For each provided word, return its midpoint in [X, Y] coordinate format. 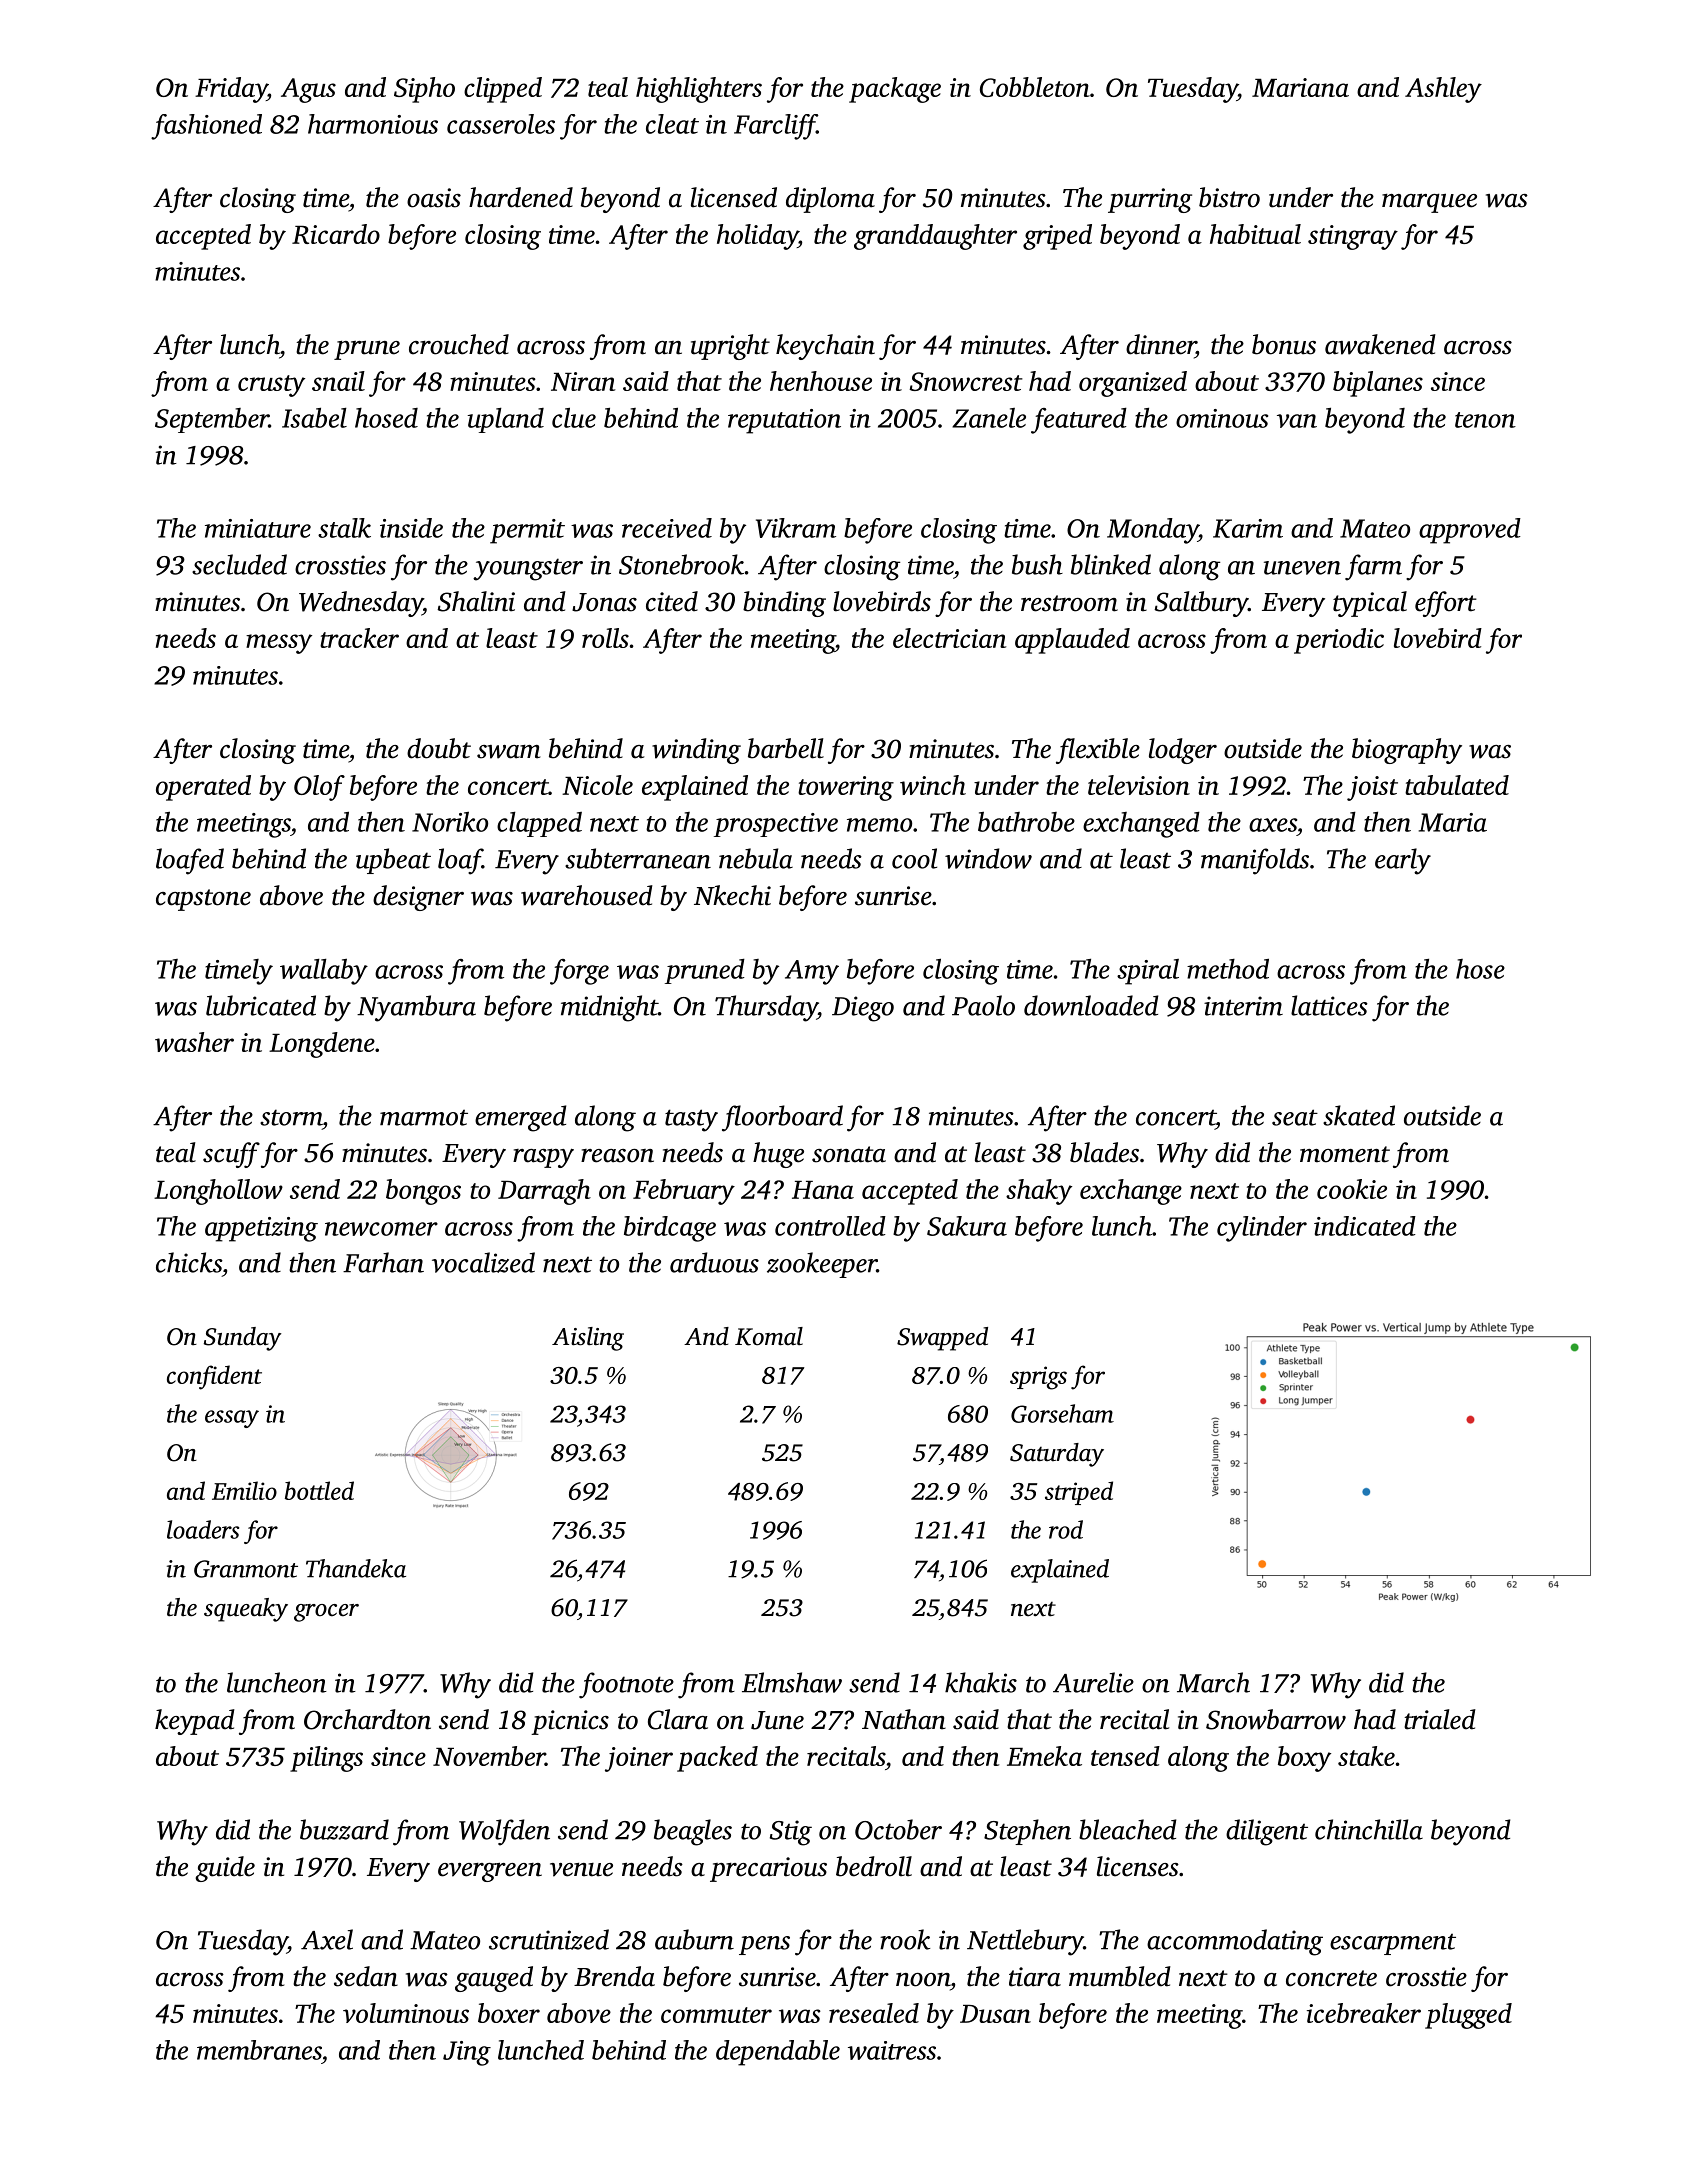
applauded [1072, 641]
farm [1373, 567]
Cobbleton [1035, 87]
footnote [626, 1685]
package [895, 90]
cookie [1352, 1189]
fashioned [206, 127]
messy [279, 644]
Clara [678, 1719]
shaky [1039, 1192]
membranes [259, 2050]
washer [194, 1042]
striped [1079, 1493]
